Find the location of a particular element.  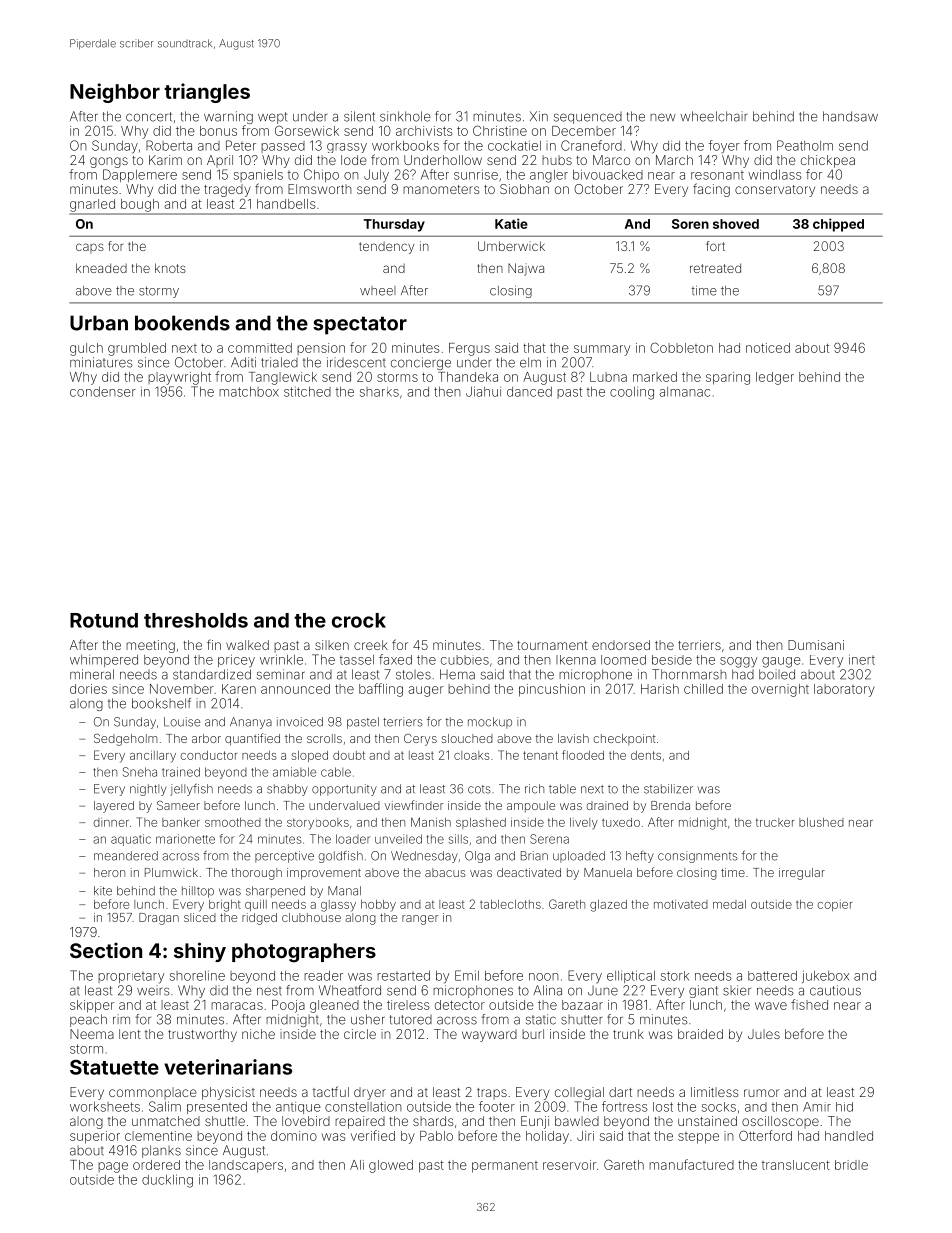

triangles is located at coordinates (207, 93).
